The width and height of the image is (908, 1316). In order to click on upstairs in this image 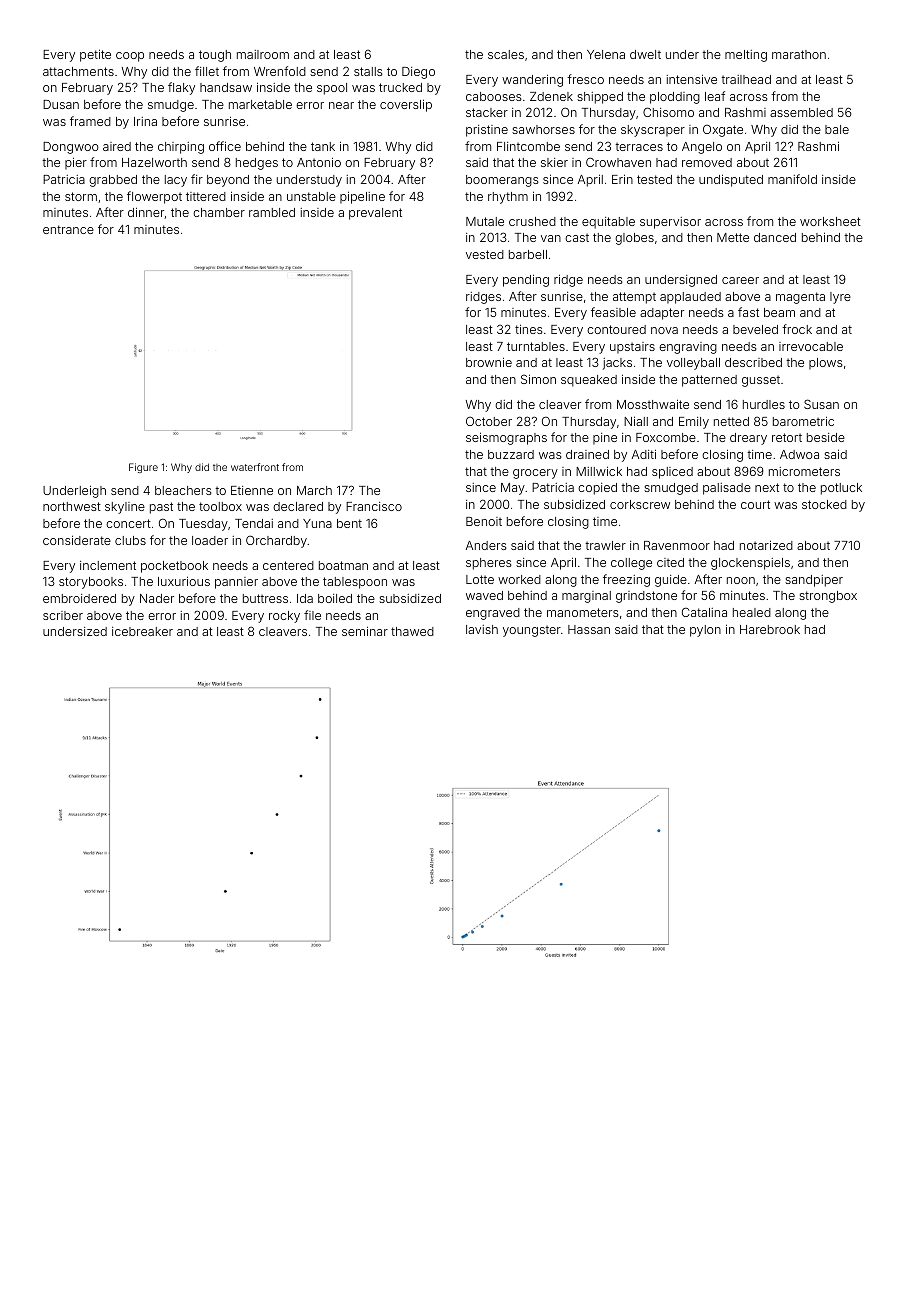, I will do `click(632, 348)`.
